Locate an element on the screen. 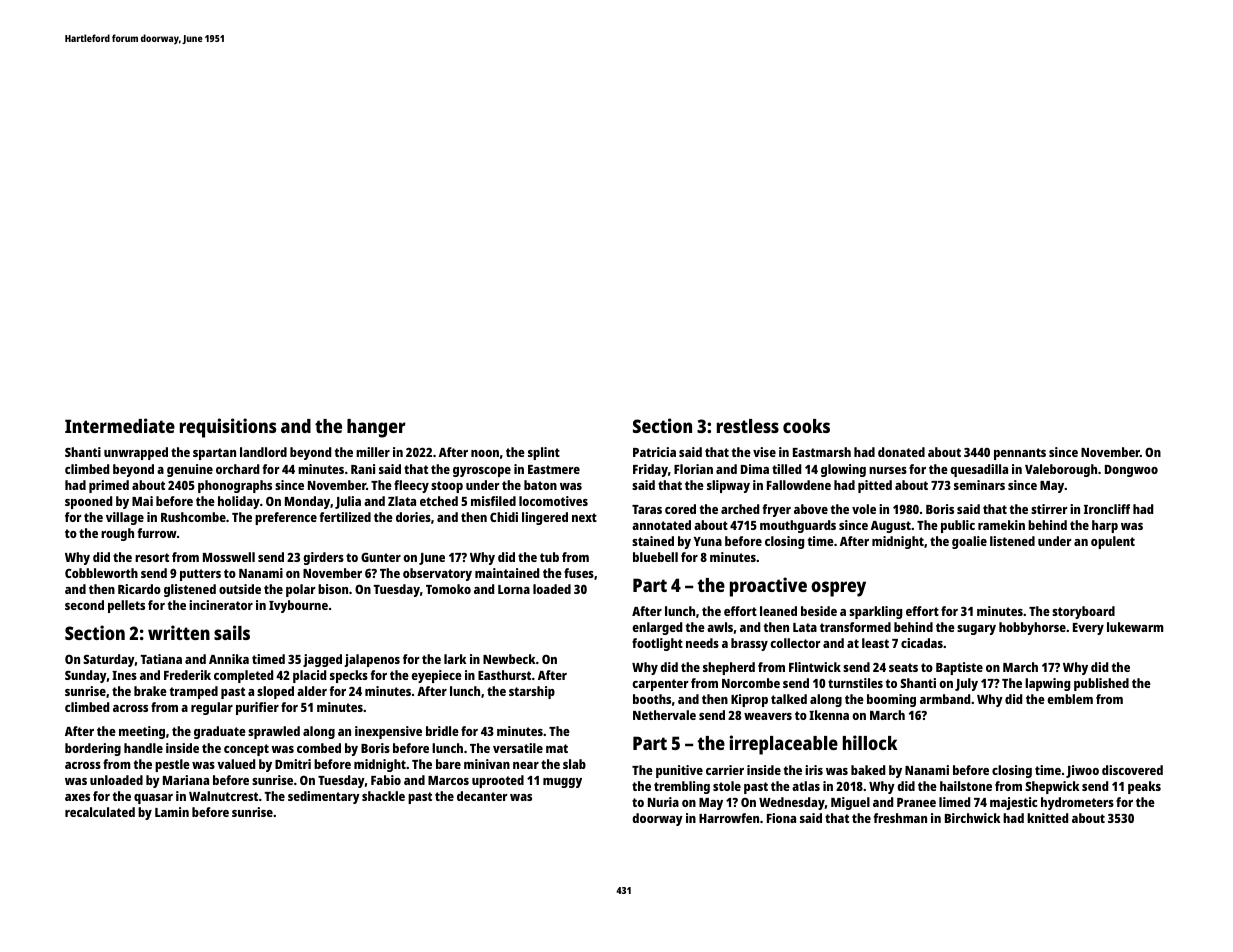 This screenshot has width=1233, height=952. goalie is located at coordinates (969, 542).
